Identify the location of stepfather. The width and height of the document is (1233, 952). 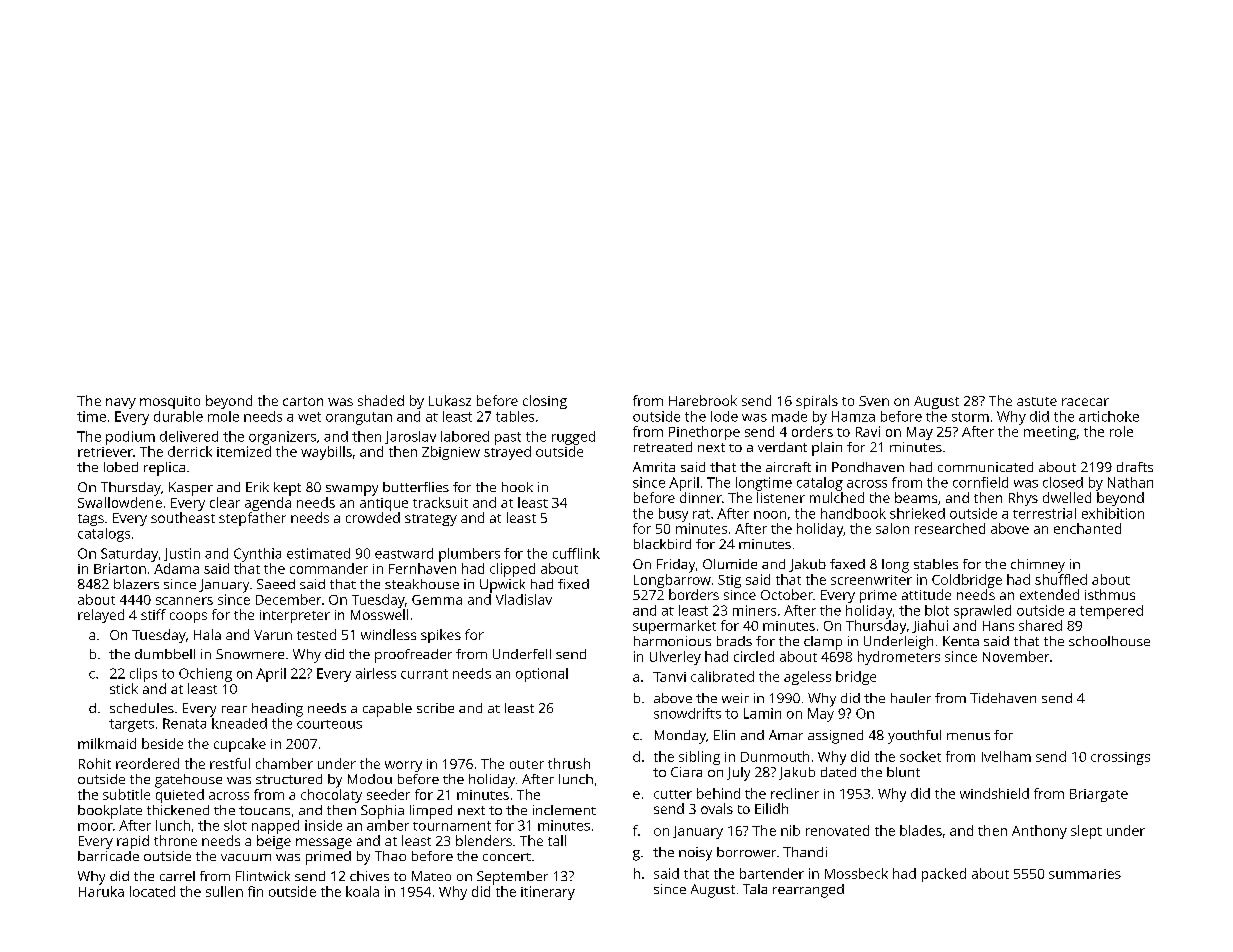
(252, 519).
